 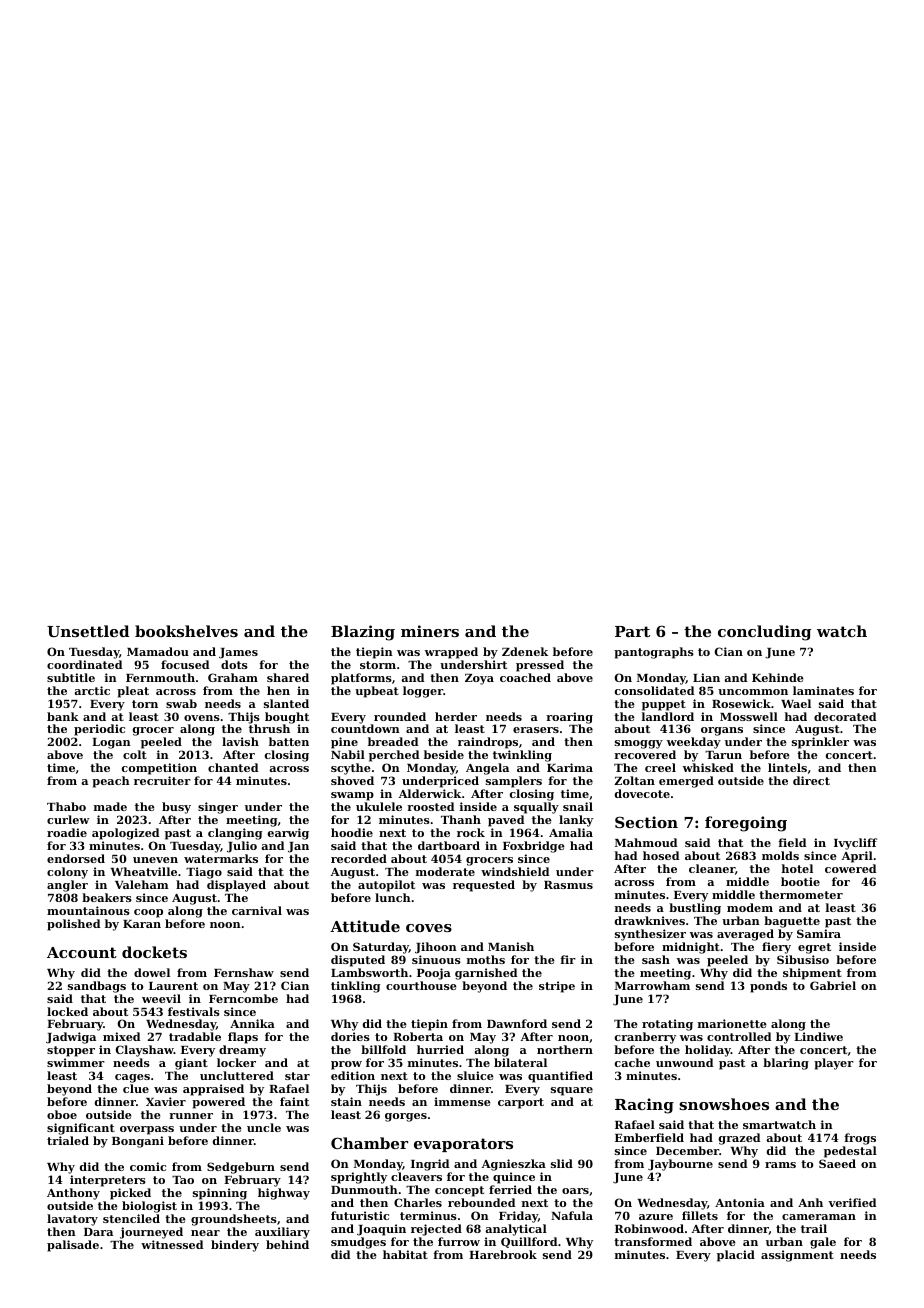 I want to click on edition, so click(x=353, y=1075).
